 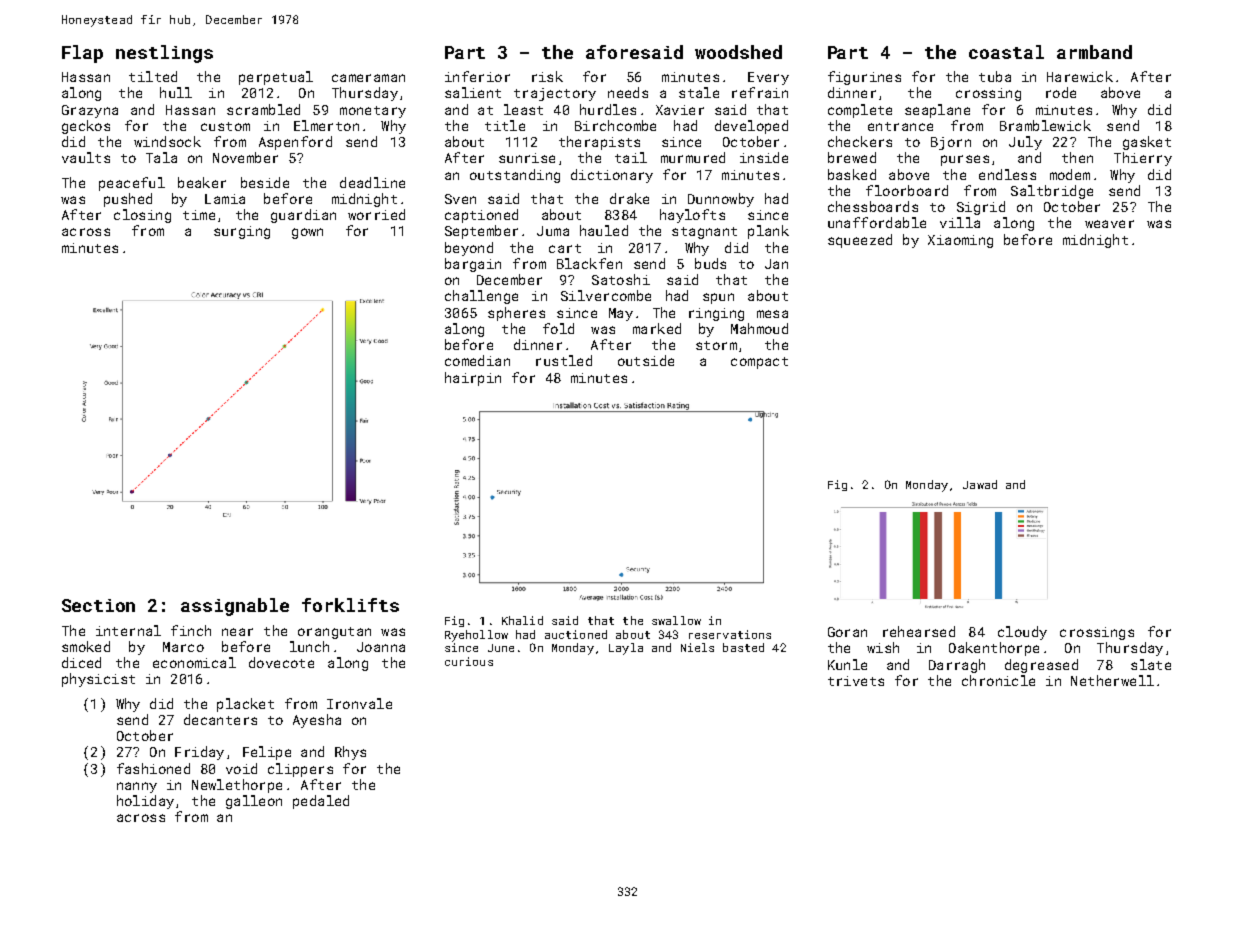 What do you see at coordinates (738, 52) in the screenshot?
I see `woodshed` at bounding box center [738, 52].
